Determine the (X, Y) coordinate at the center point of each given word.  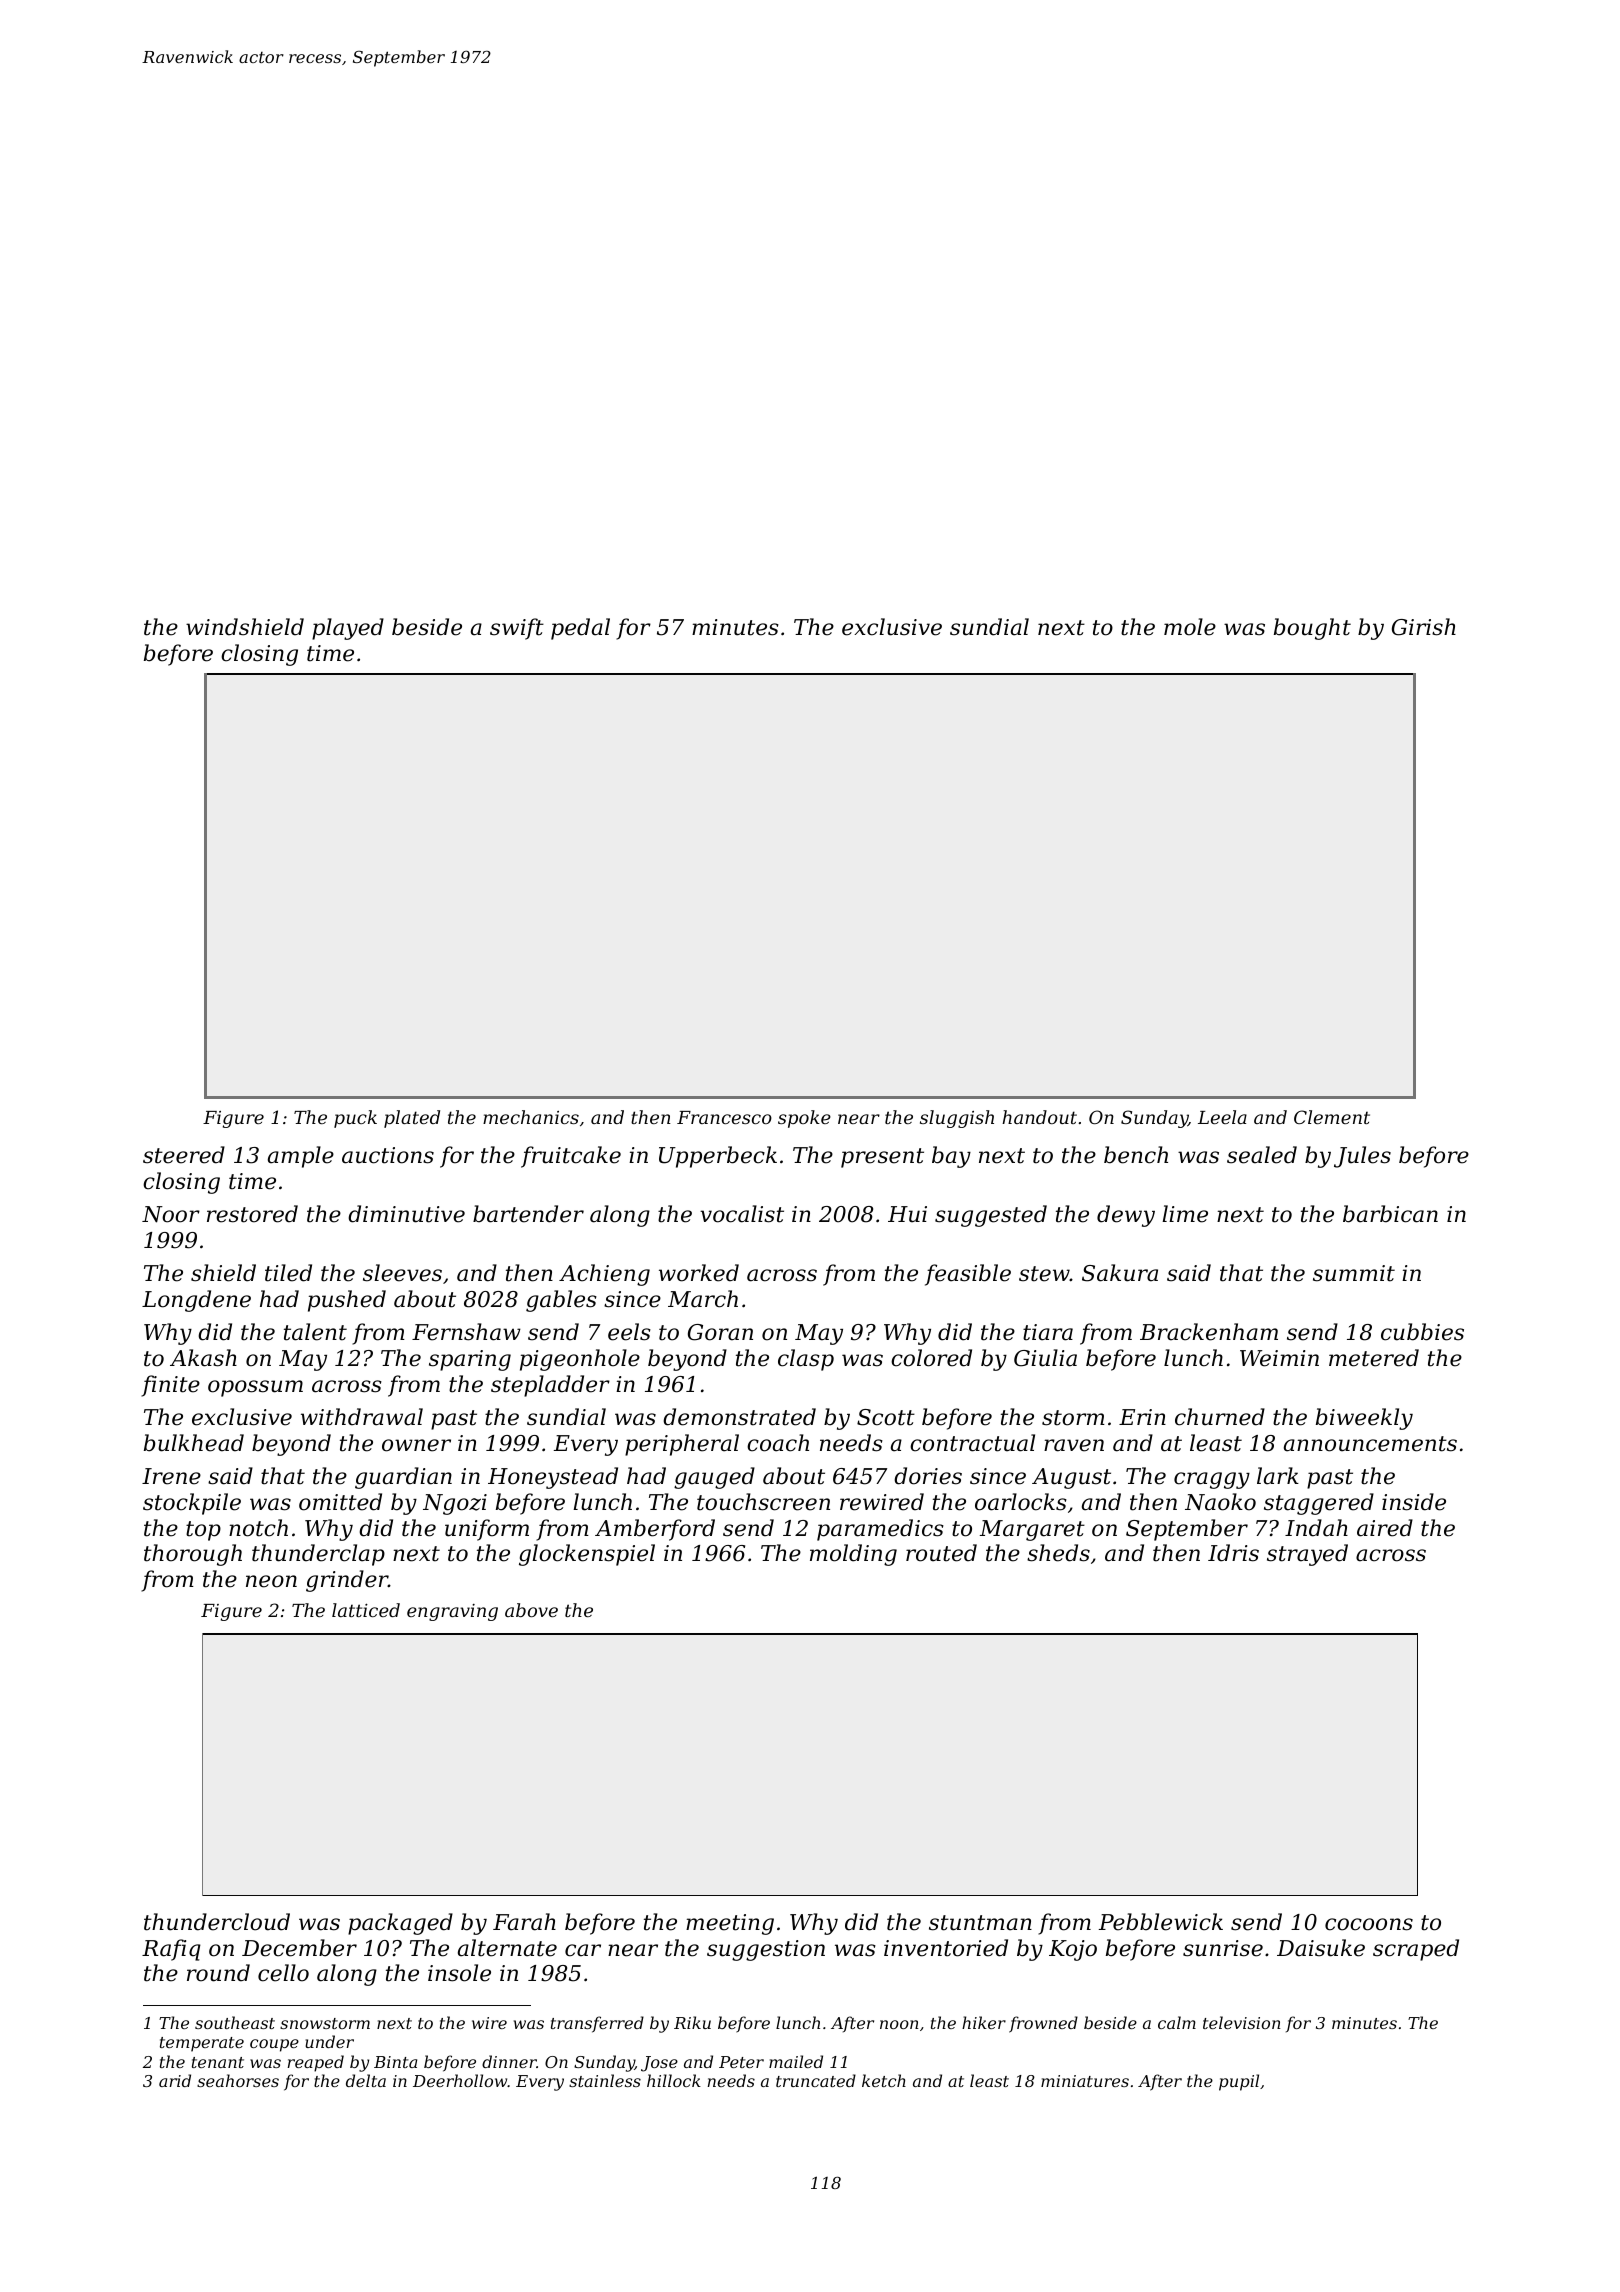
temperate (202, 2044)
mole (1190, 627)
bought (1312, 629)
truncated (816, 2080)
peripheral (682, 1445)
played (348, 629)
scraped (1416, 1950)
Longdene (196, 1301)
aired (1385, 1528)
